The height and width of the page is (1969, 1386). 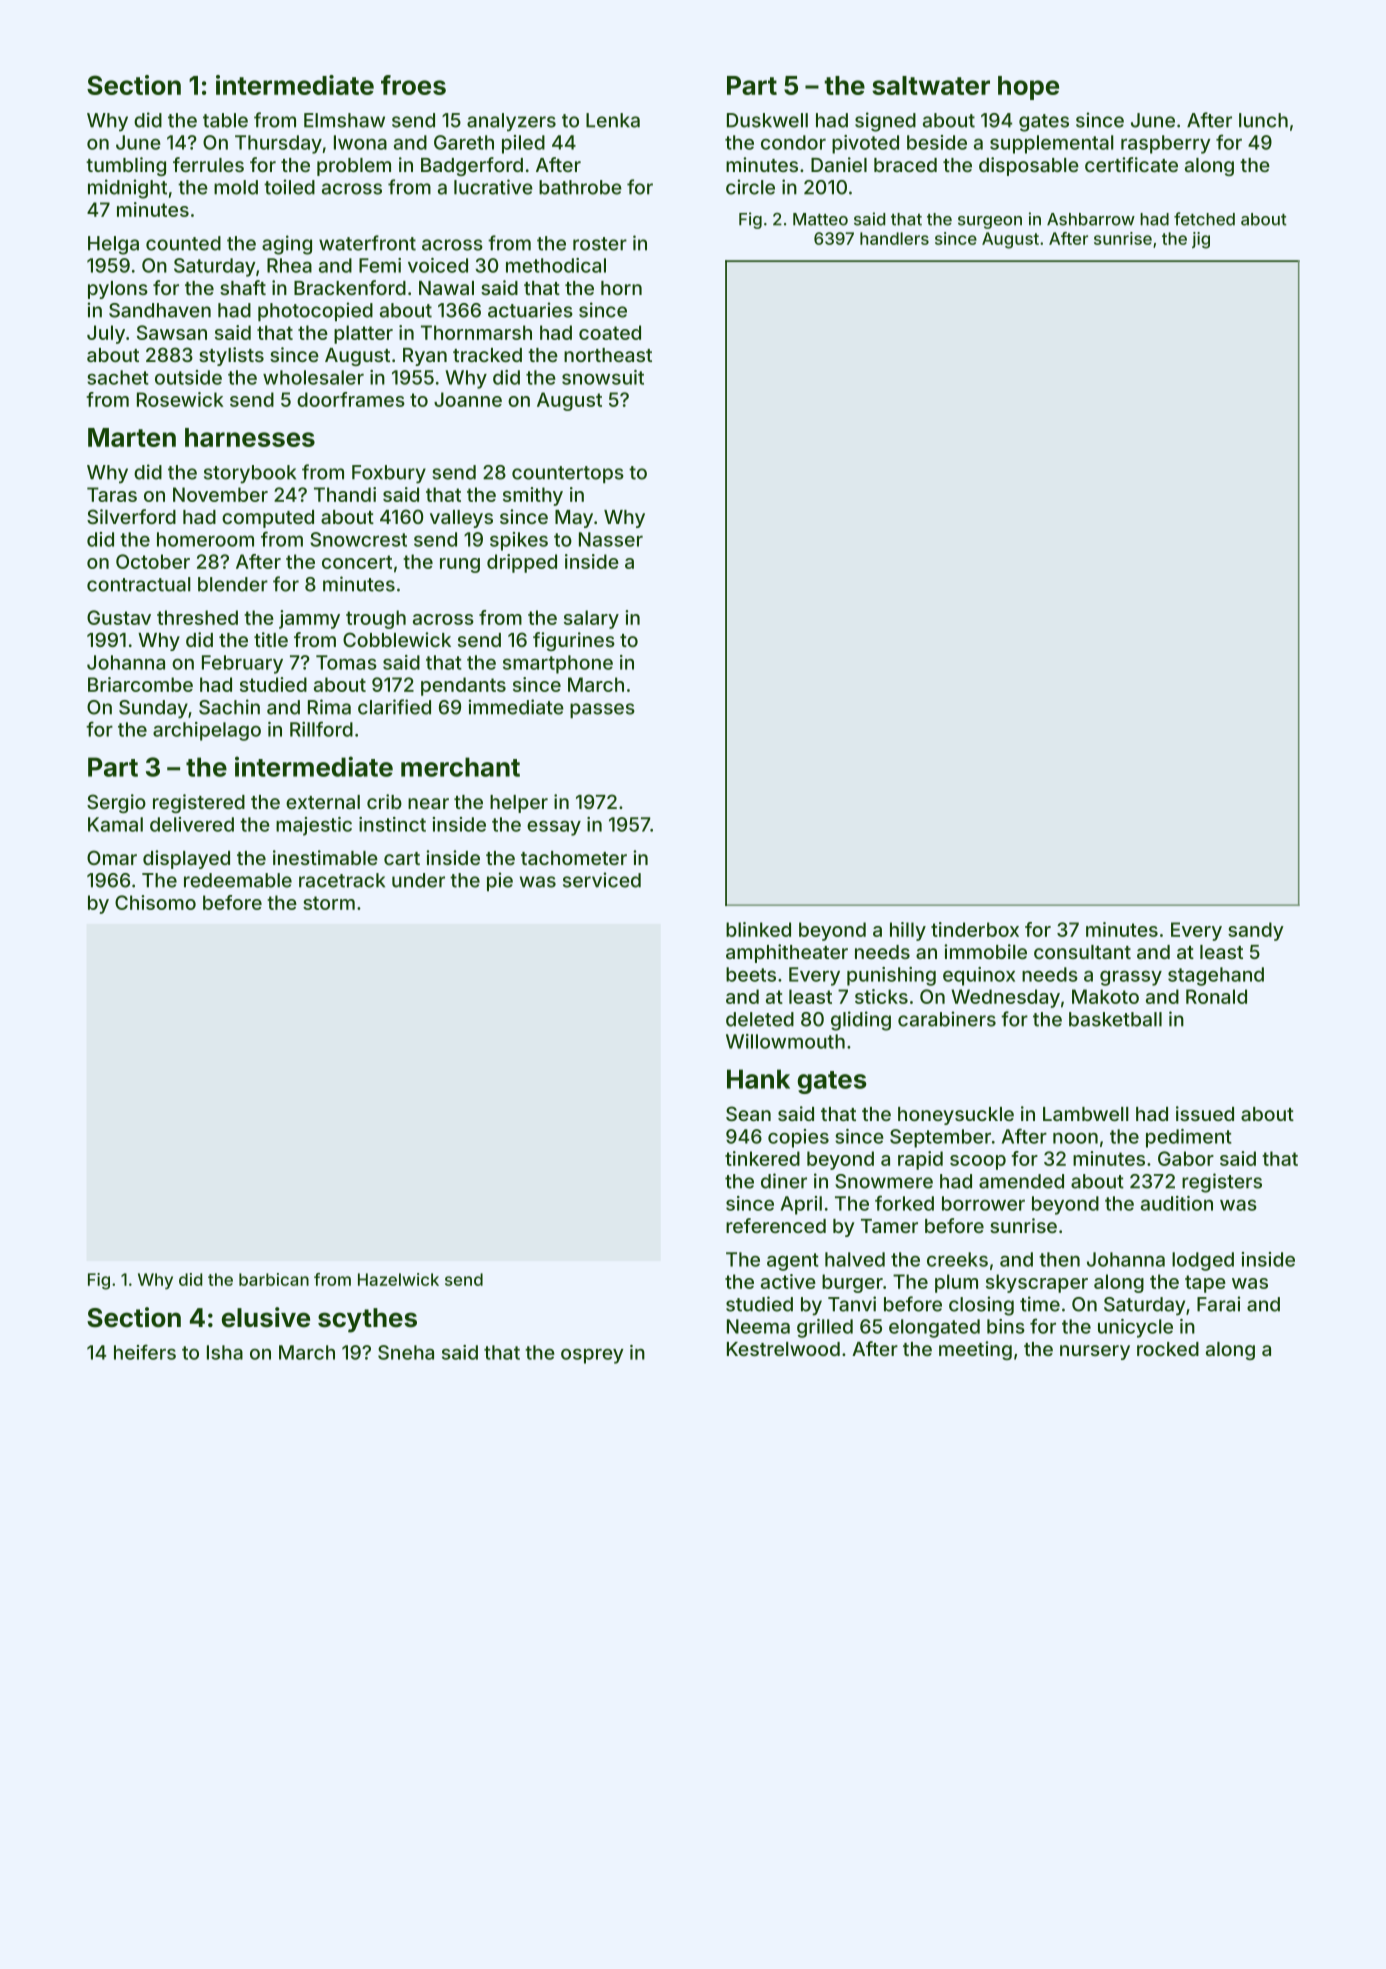 I want to click on basketball, so click(x=1115, y=1019).
